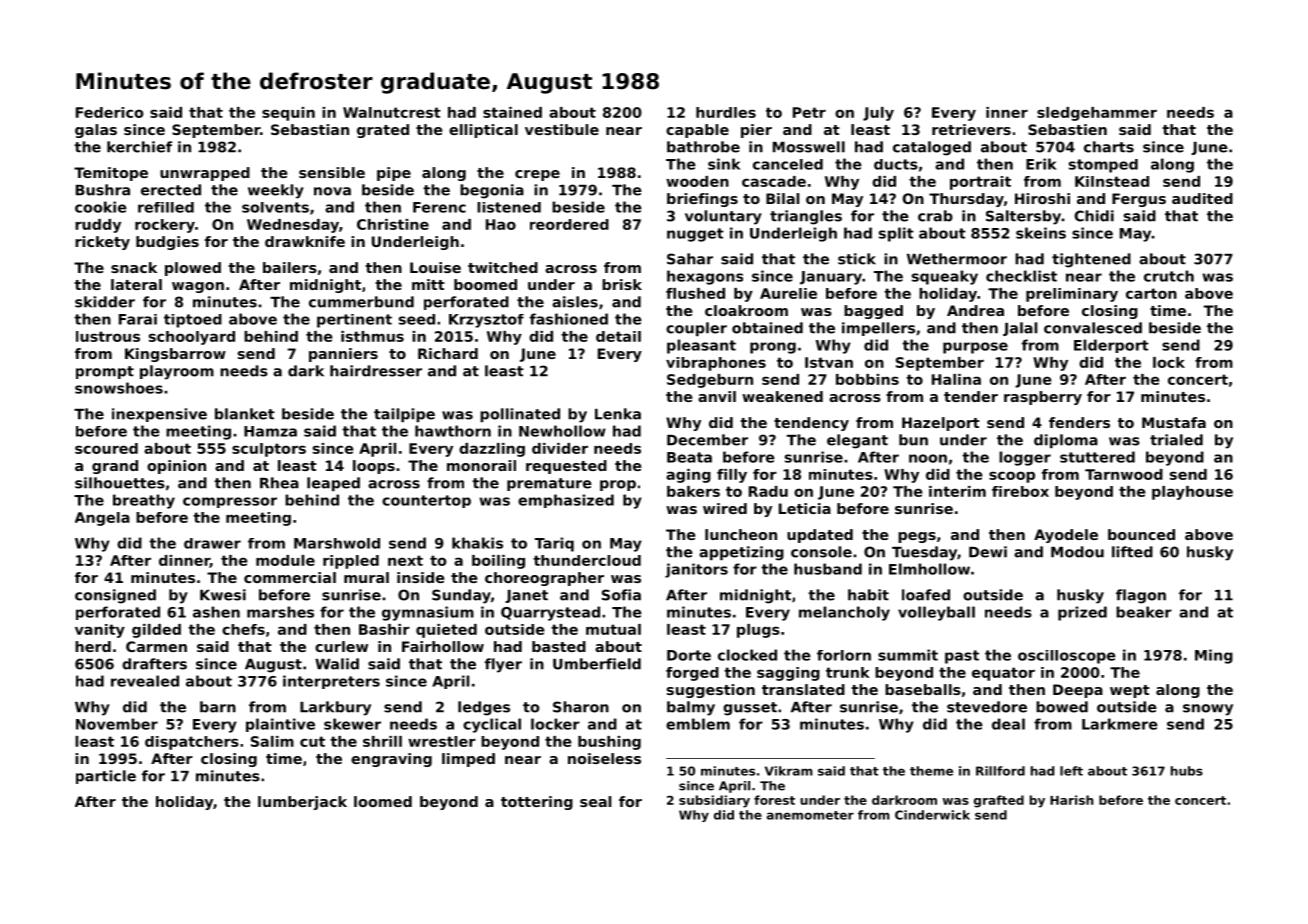 The height and width of the image is (924, 1308). What do you see at coordinates (1097, 114) in the image?
I see `sledgehammer` at bounding box center [1097, 114].
